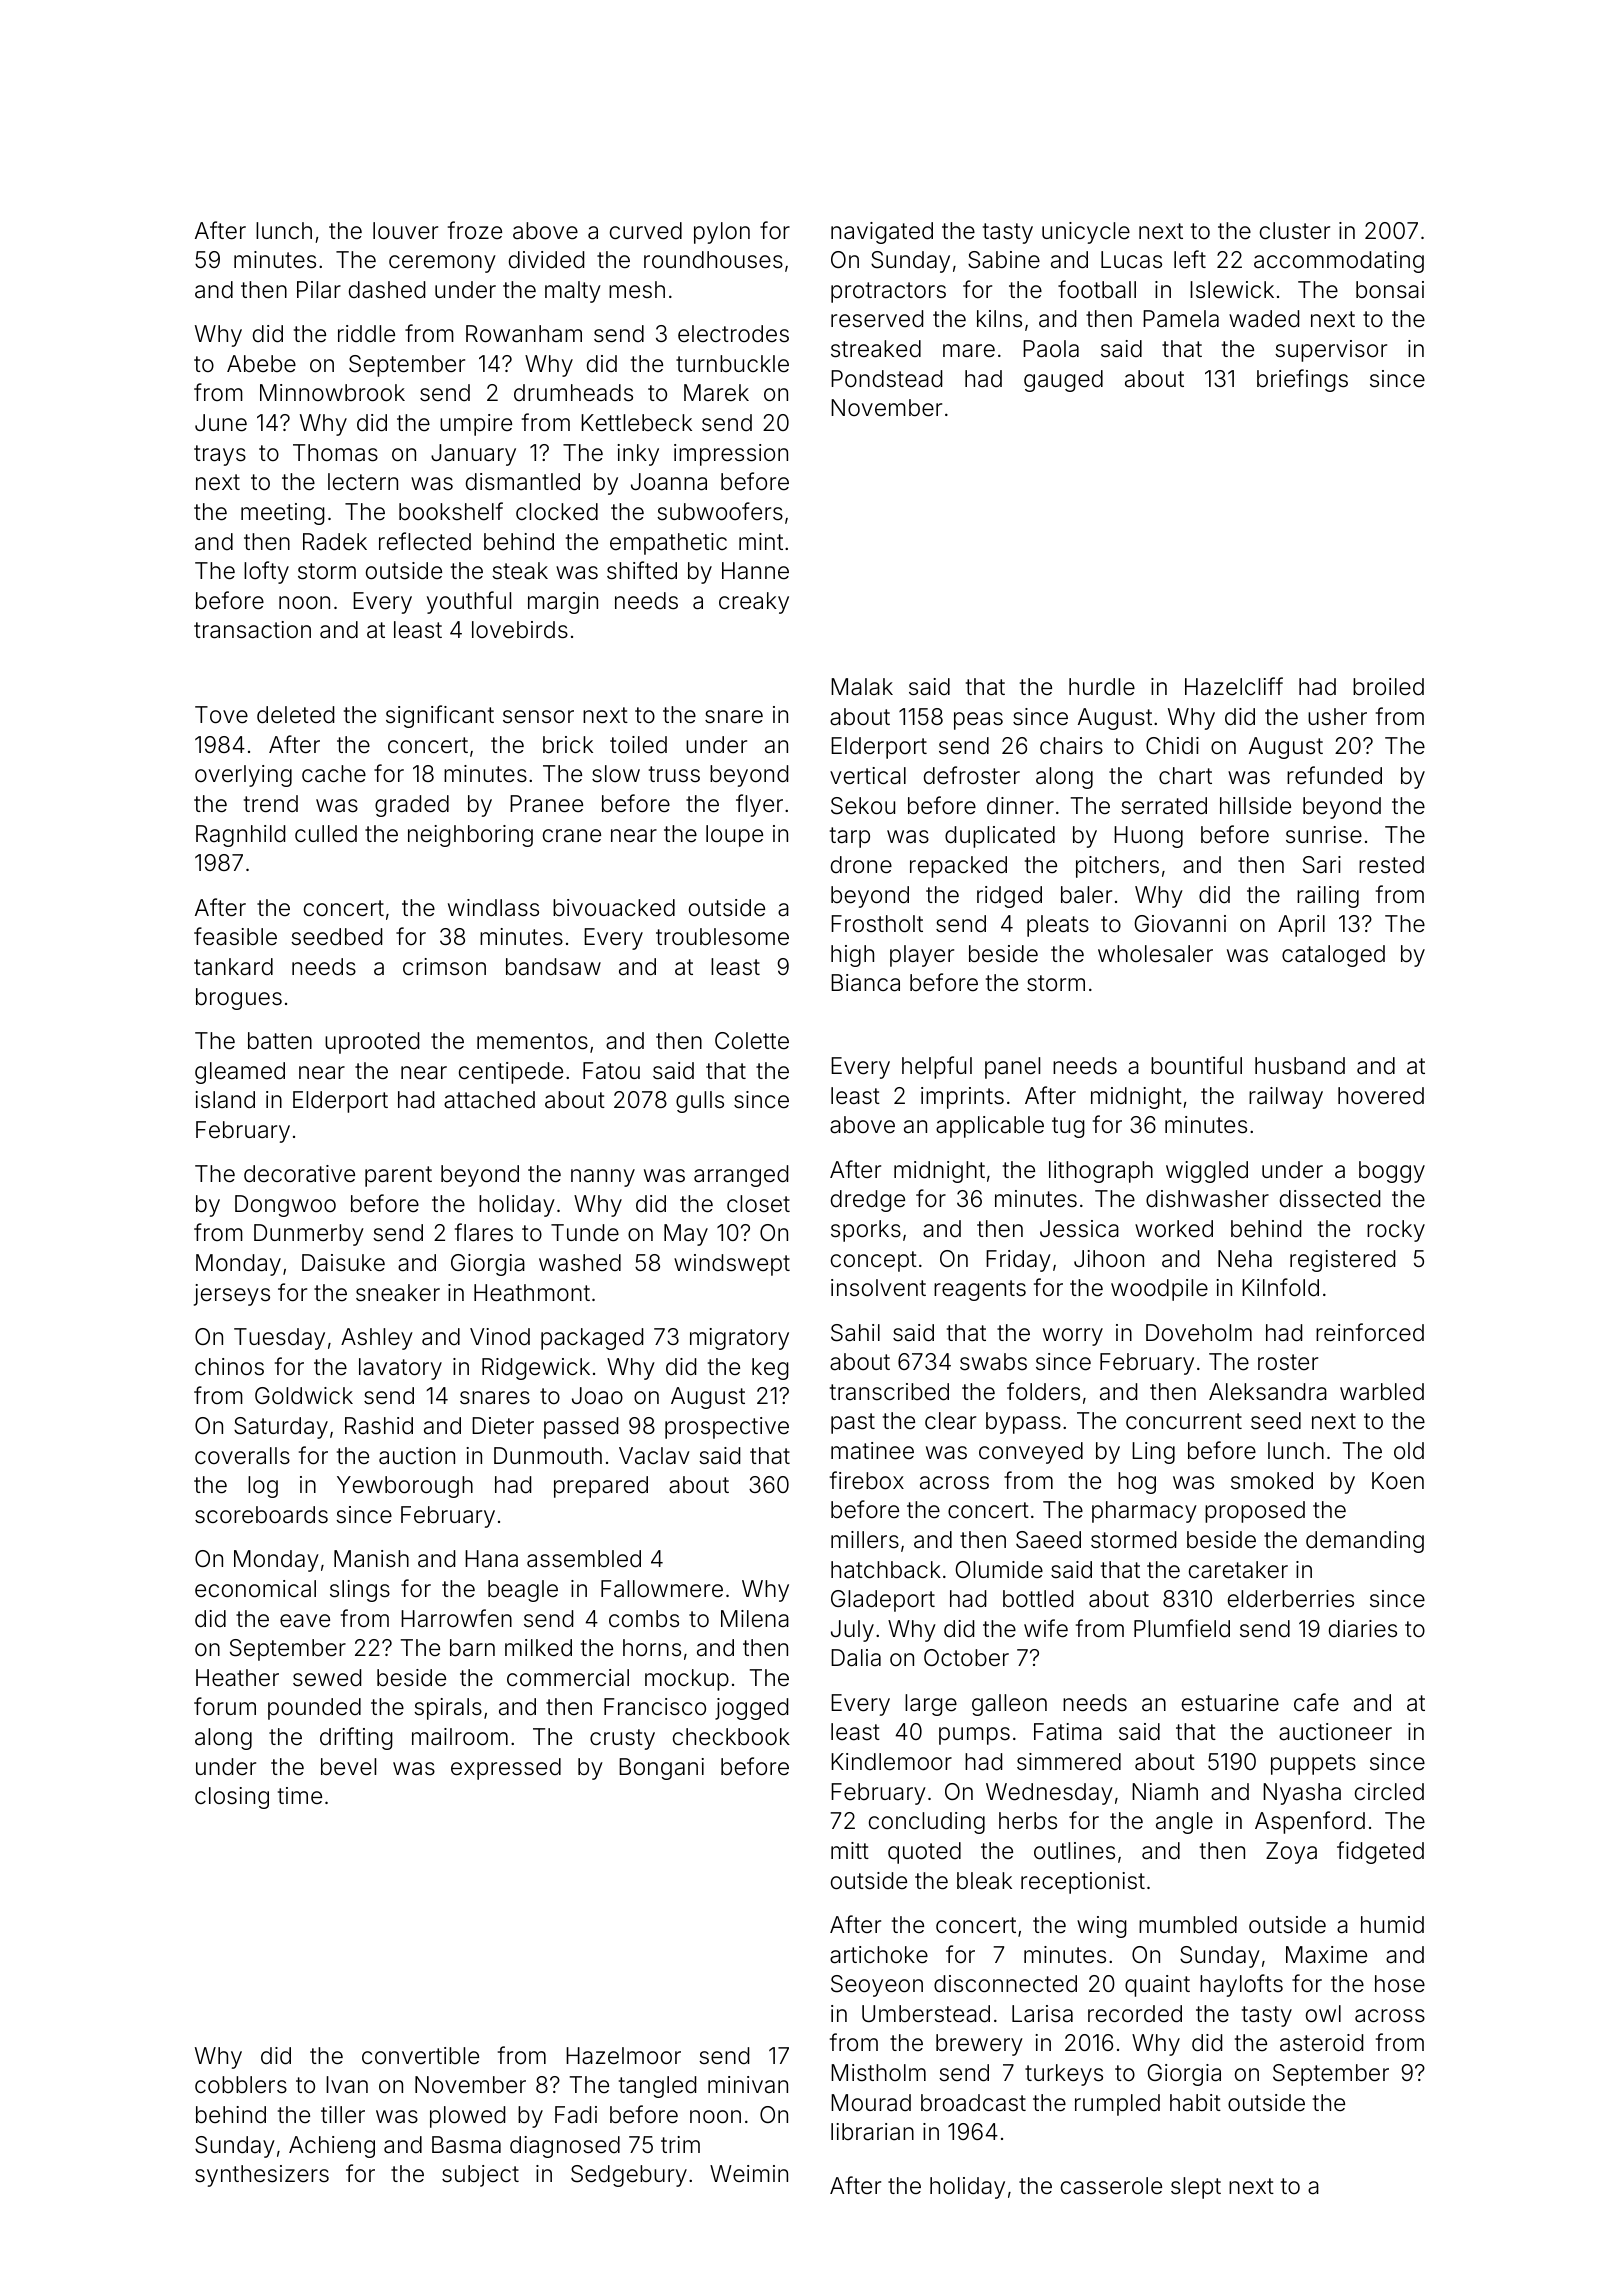 The height and width of the screenshot is (2292, 1620). What do you see at coordinates (713, 260) in the screenshot?
I see `roundhouses` at bounding box center [713, 260].
